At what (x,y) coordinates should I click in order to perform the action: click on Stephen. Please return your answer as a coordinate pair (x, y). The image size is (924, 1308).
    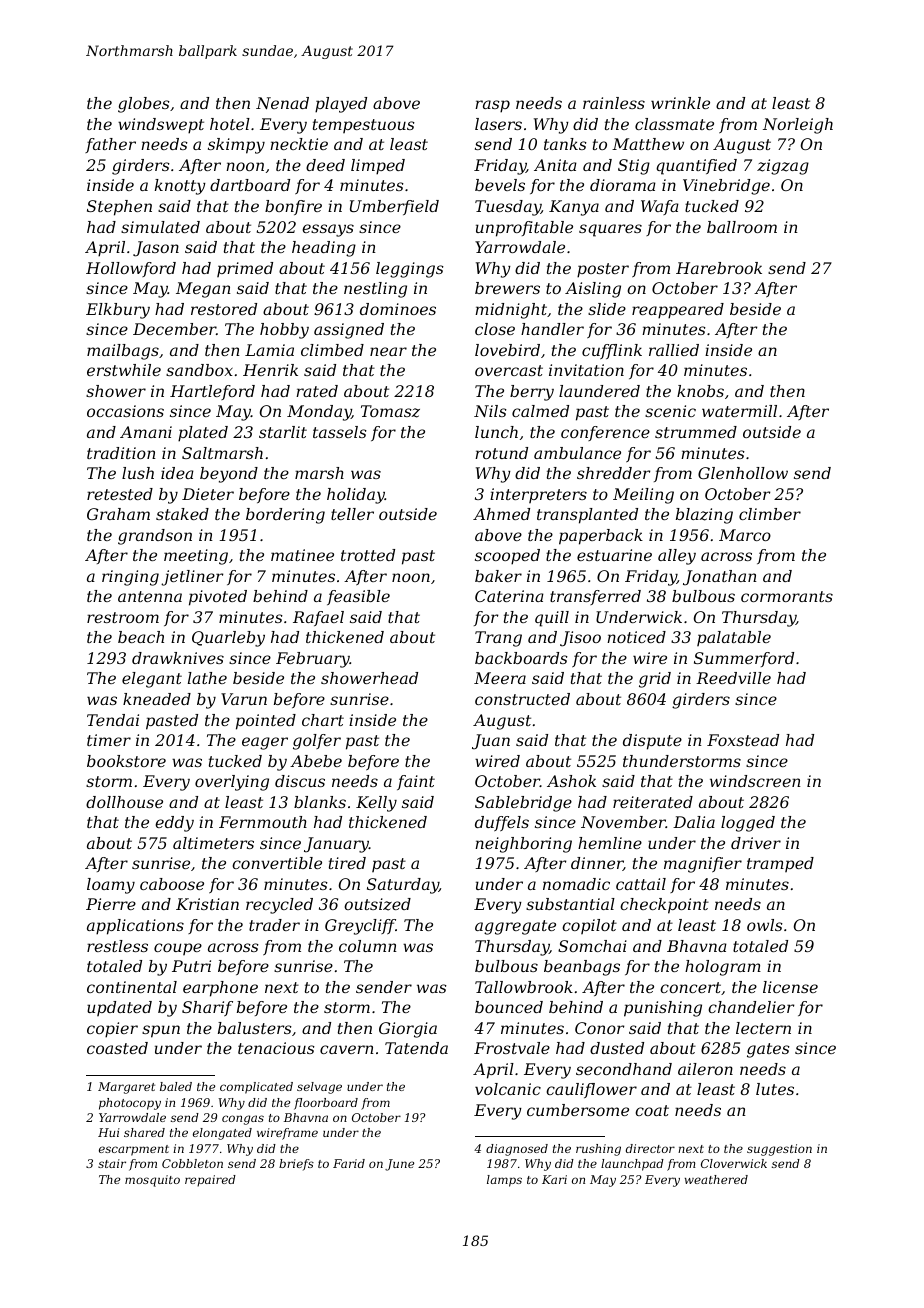
    Looking at the image, I should click on (119, 208).
